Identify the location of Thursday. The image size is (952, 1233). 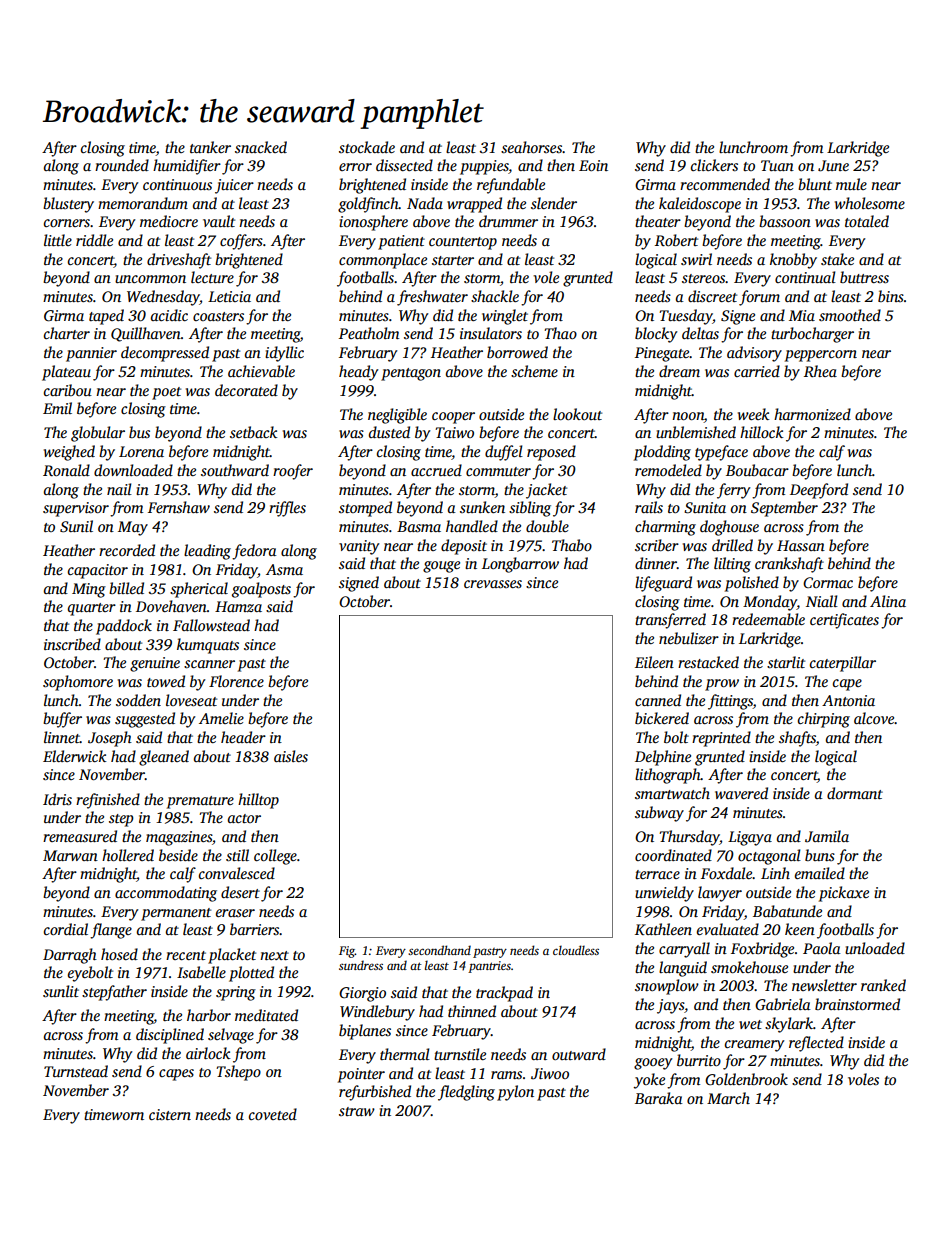
(689, 838).
